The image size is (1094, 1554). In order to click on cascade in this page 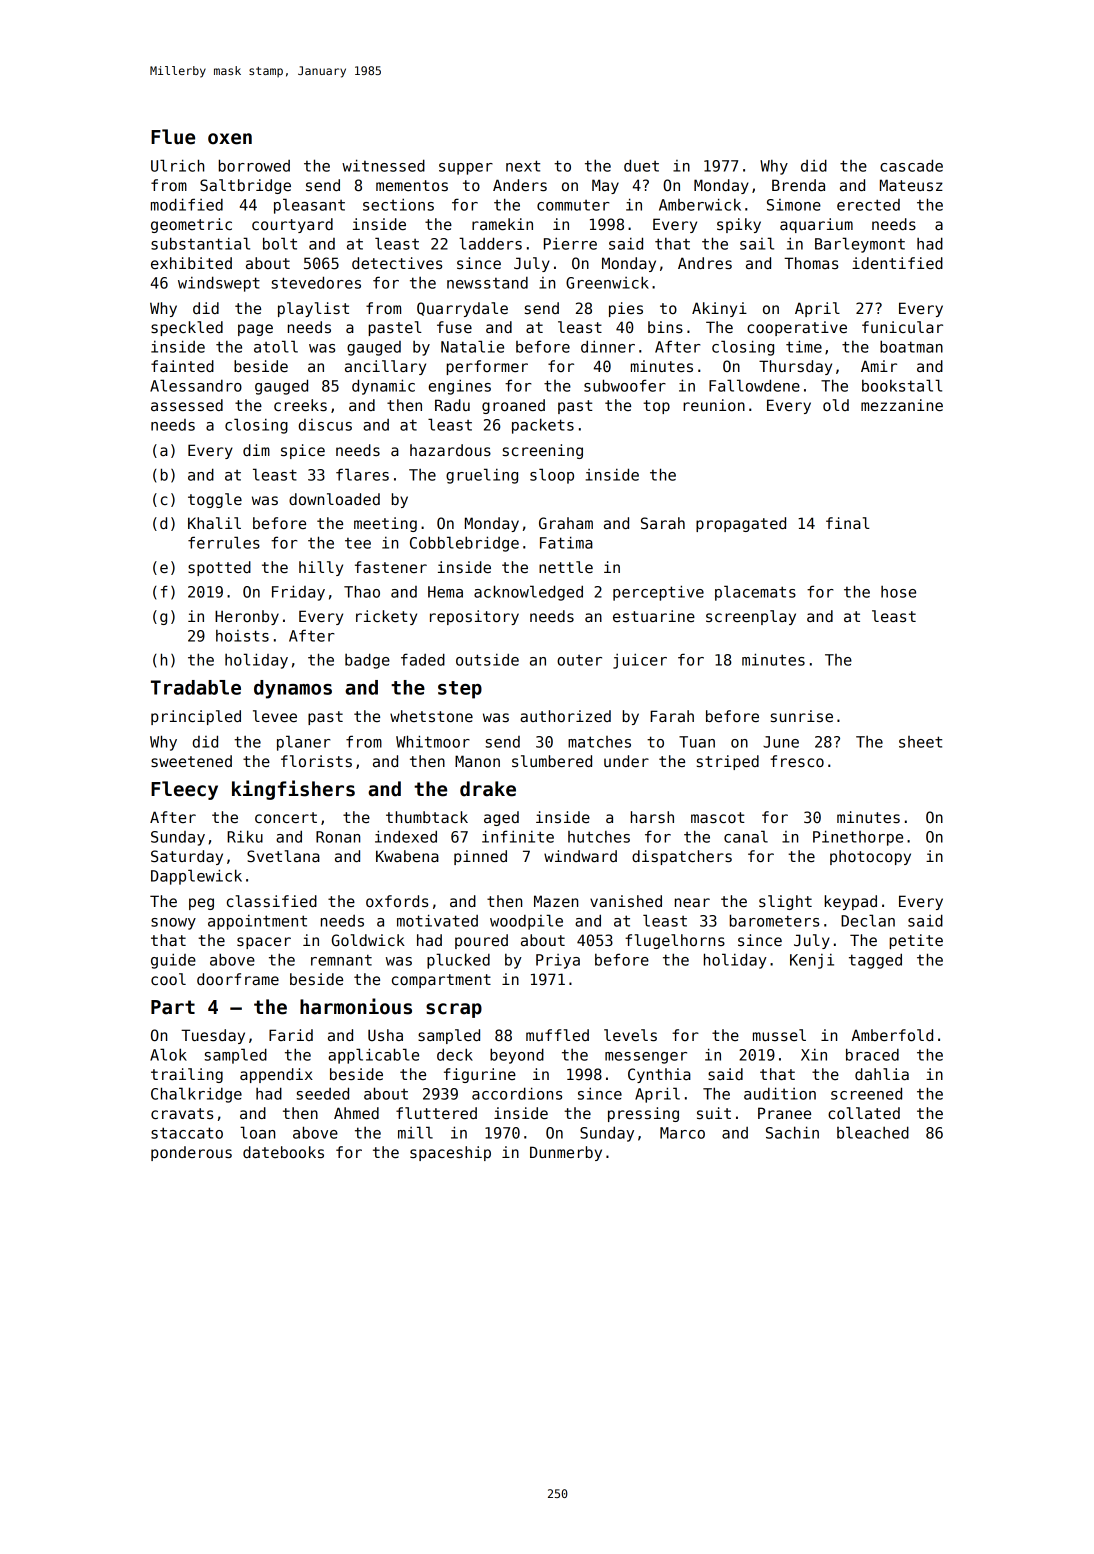, I will do `click(911, 165)`.
